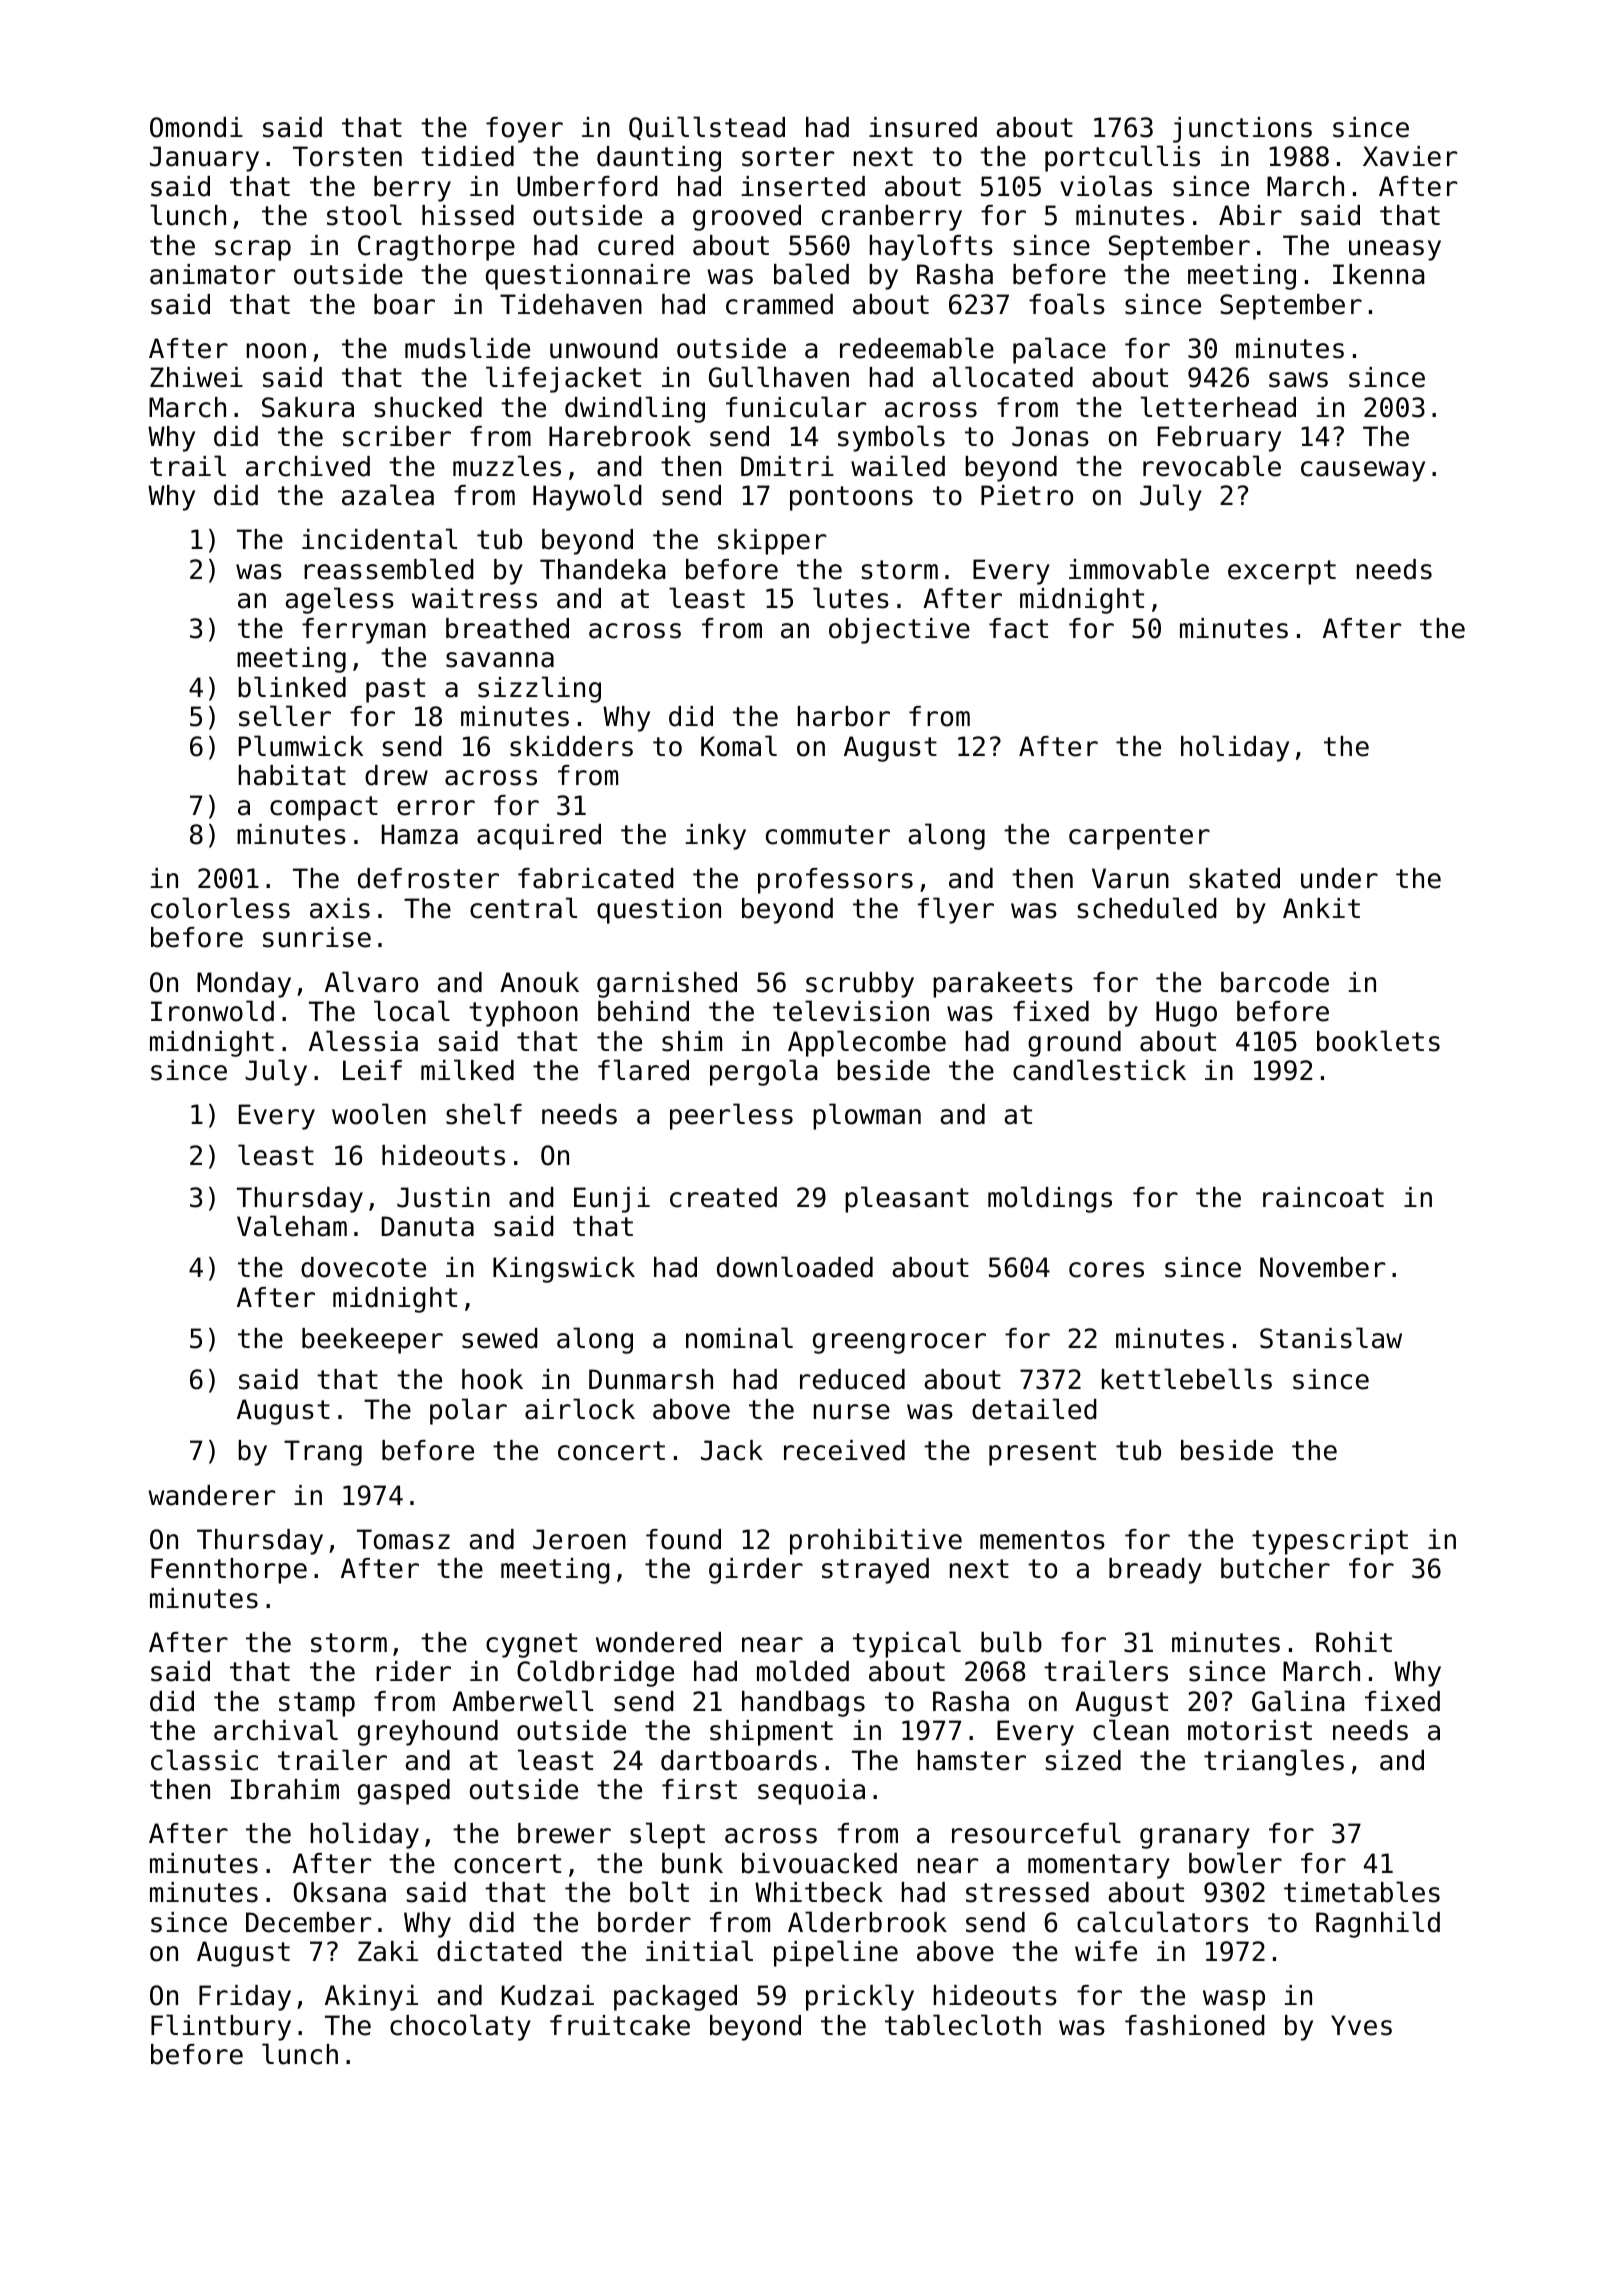 This screenshot has height=2292, width=1620. Describe the element at coordinates (196, 127) in the screenshot. I see `Omondi` at that location.
